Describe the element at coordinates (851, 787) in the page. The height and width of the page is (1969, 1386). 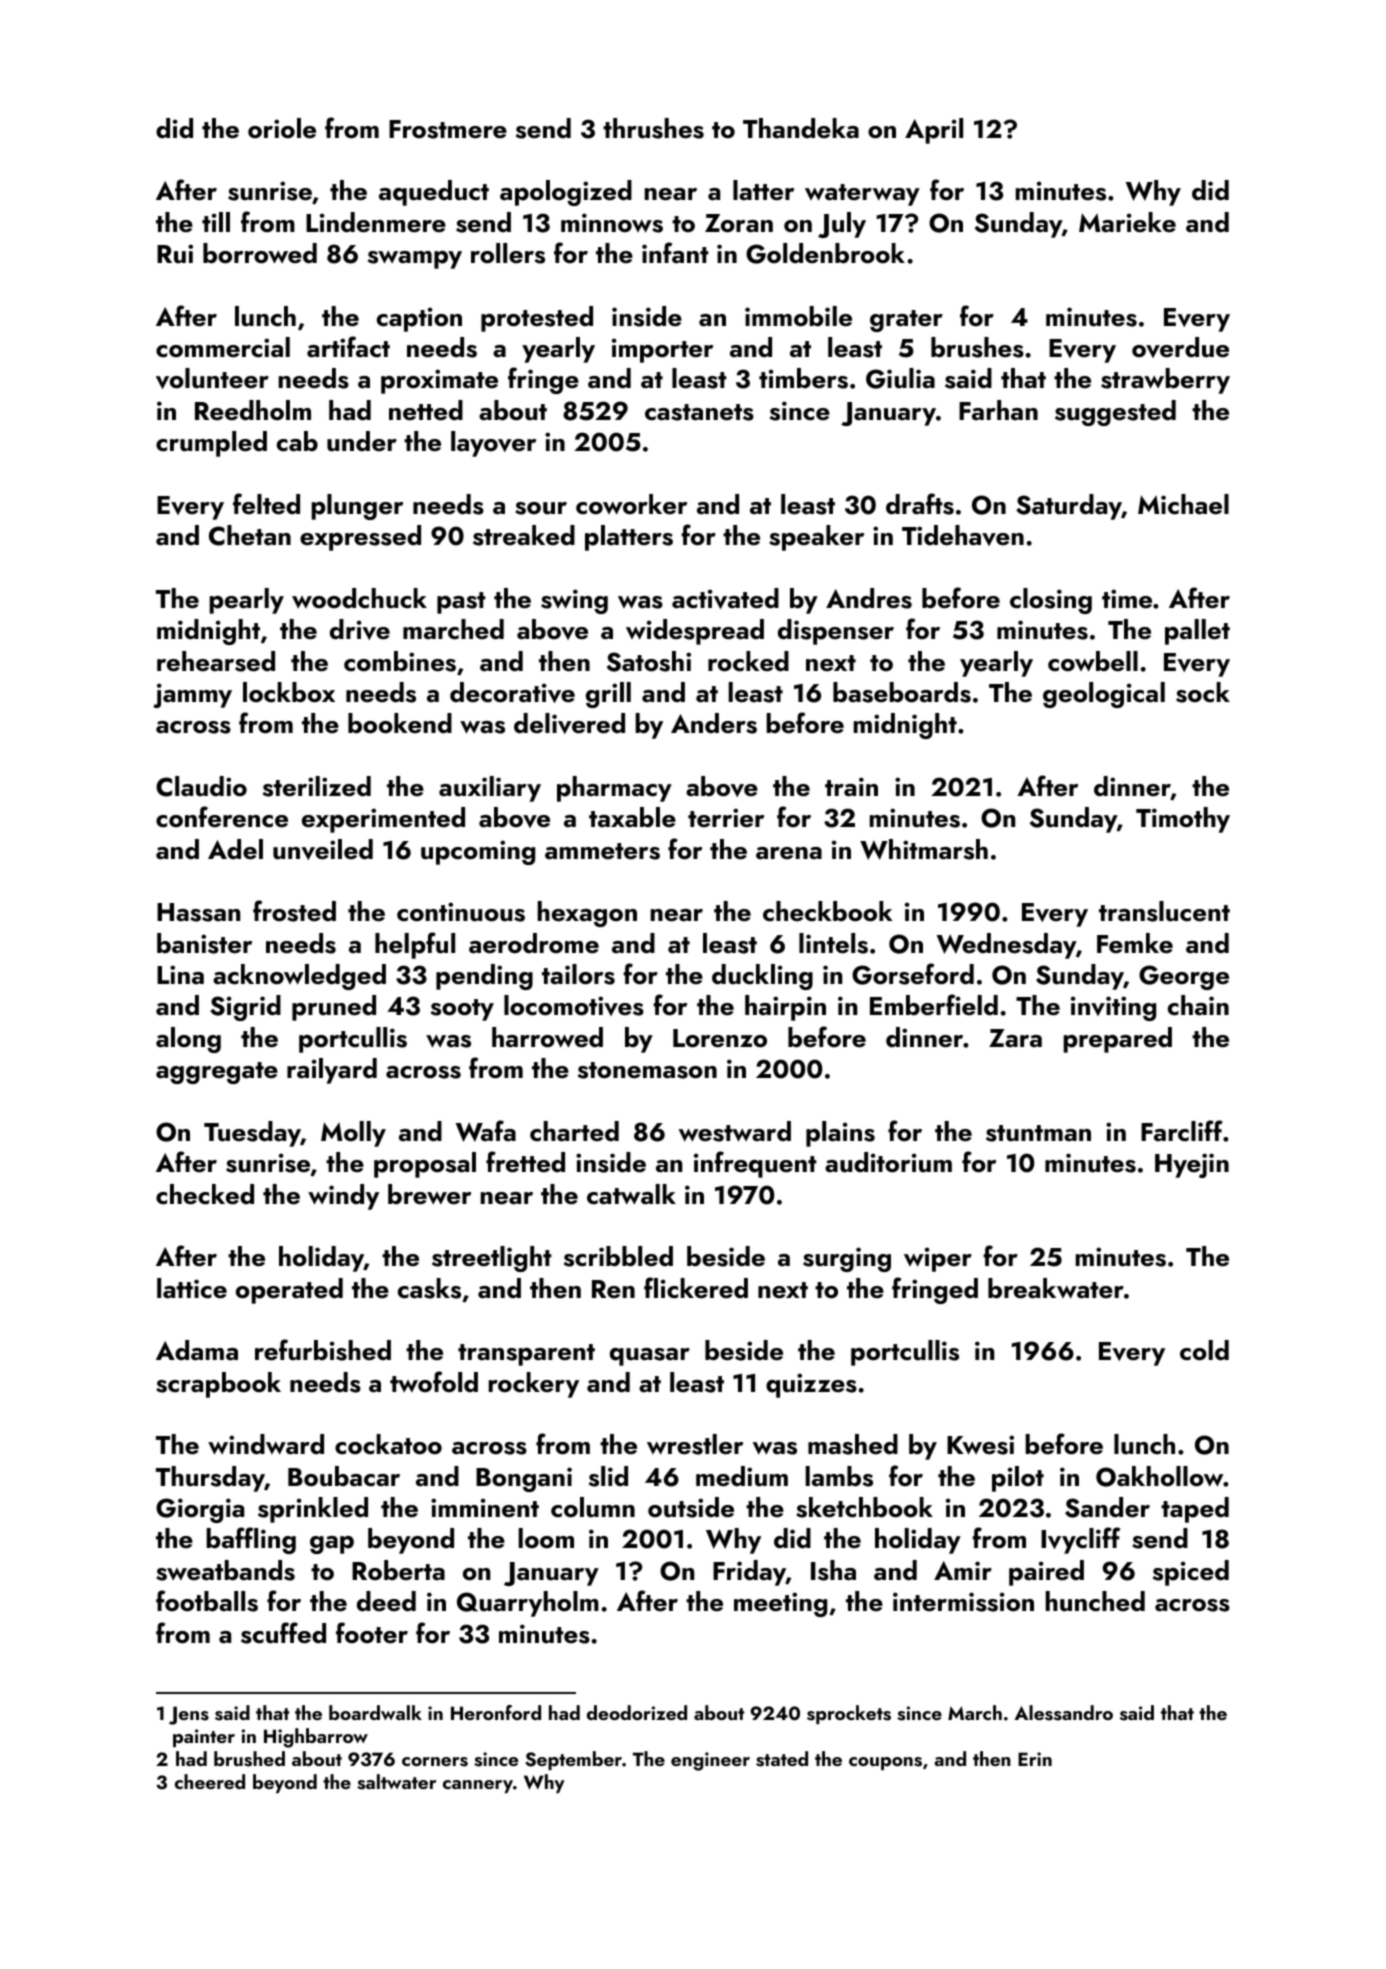
I see `train` at that location.
